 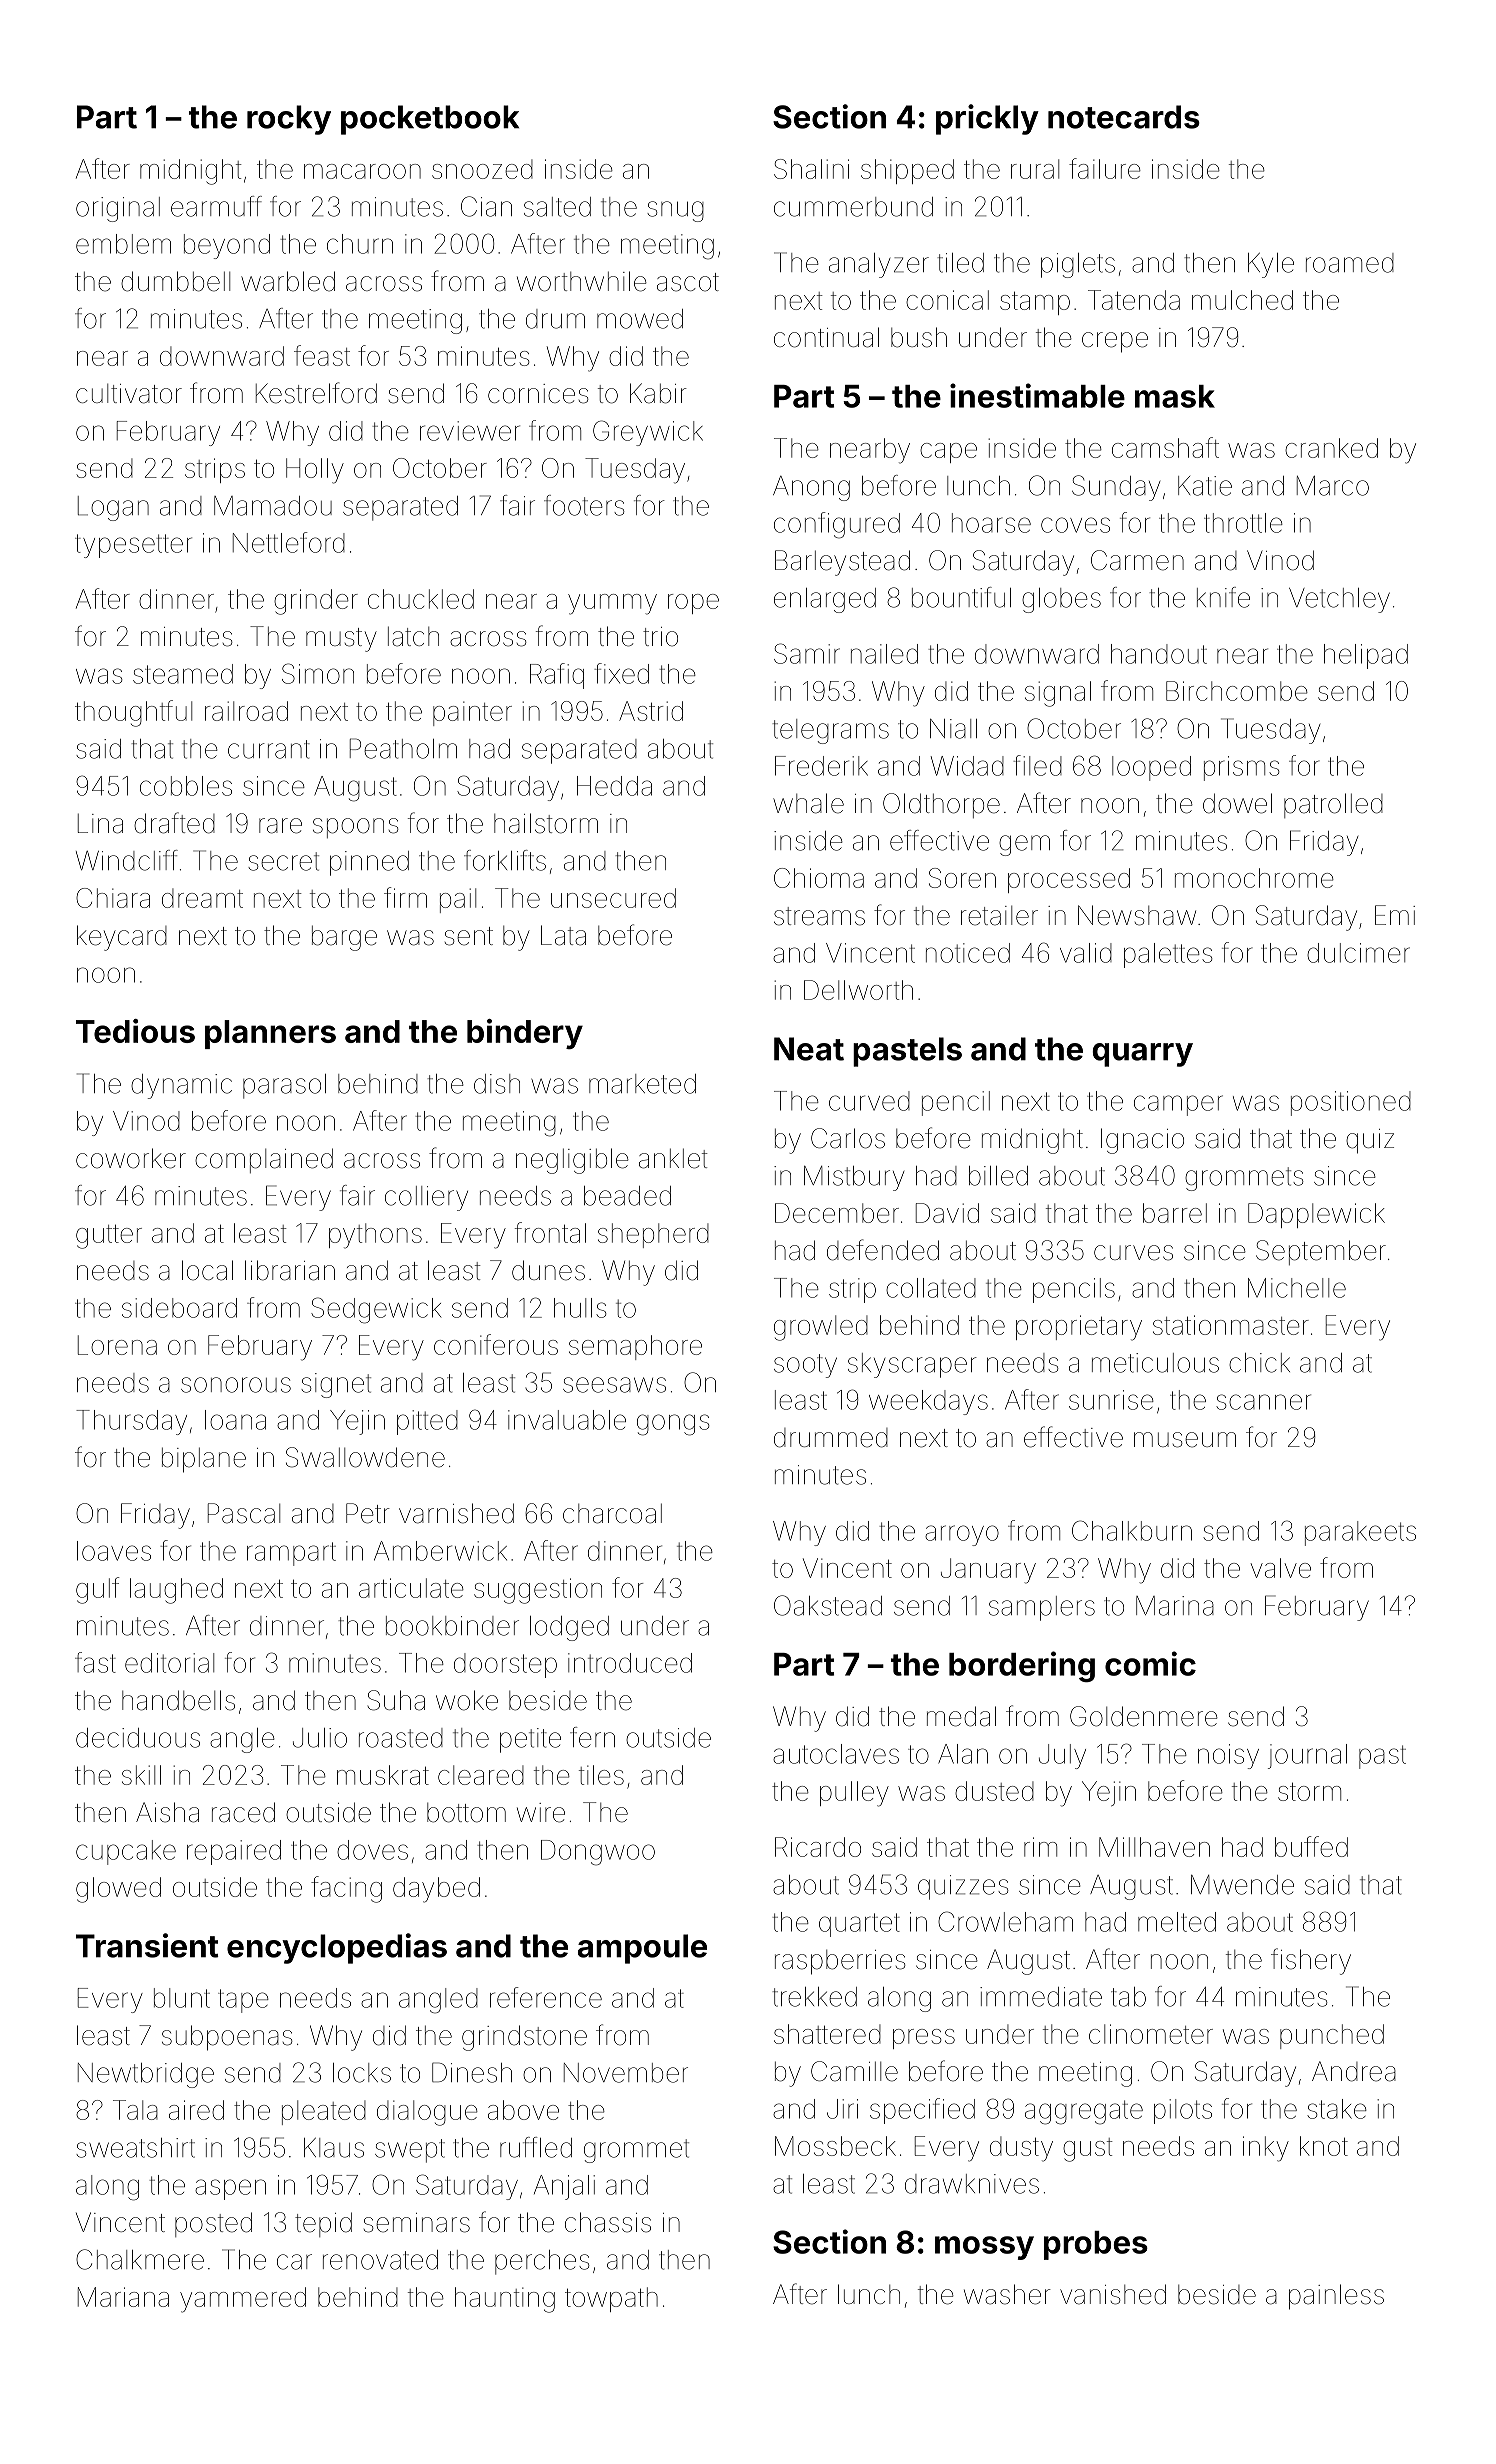 I want to click on dish, so click(x=497, y=1084).
